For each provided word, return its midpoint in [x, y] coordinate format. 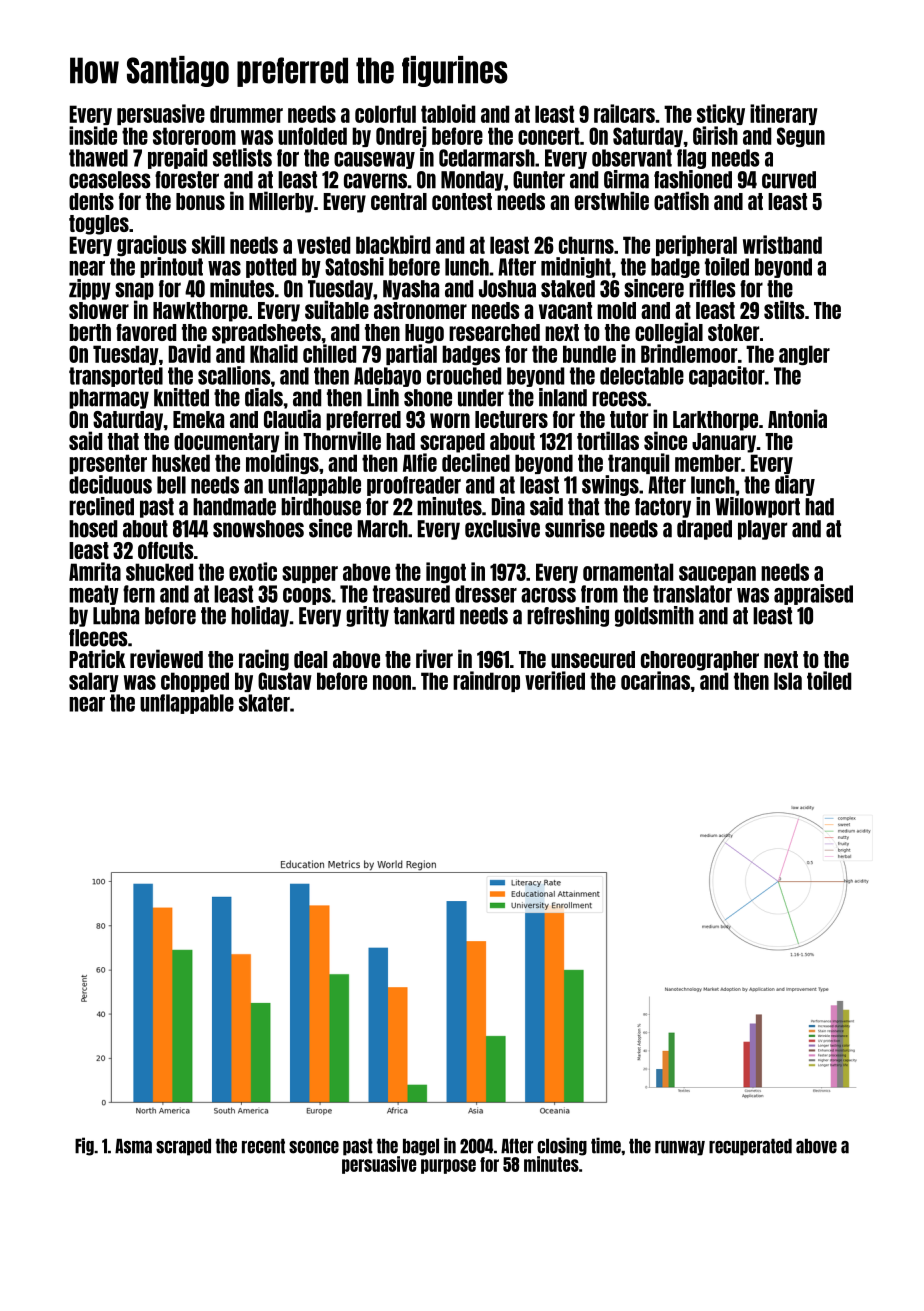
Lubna [116, 616]
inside [93, 135]
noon [392, 682]
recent [263, 1146]
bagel [421, 1147]
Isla [788, 681]
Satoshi [354, 266]
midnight [576, 267]
